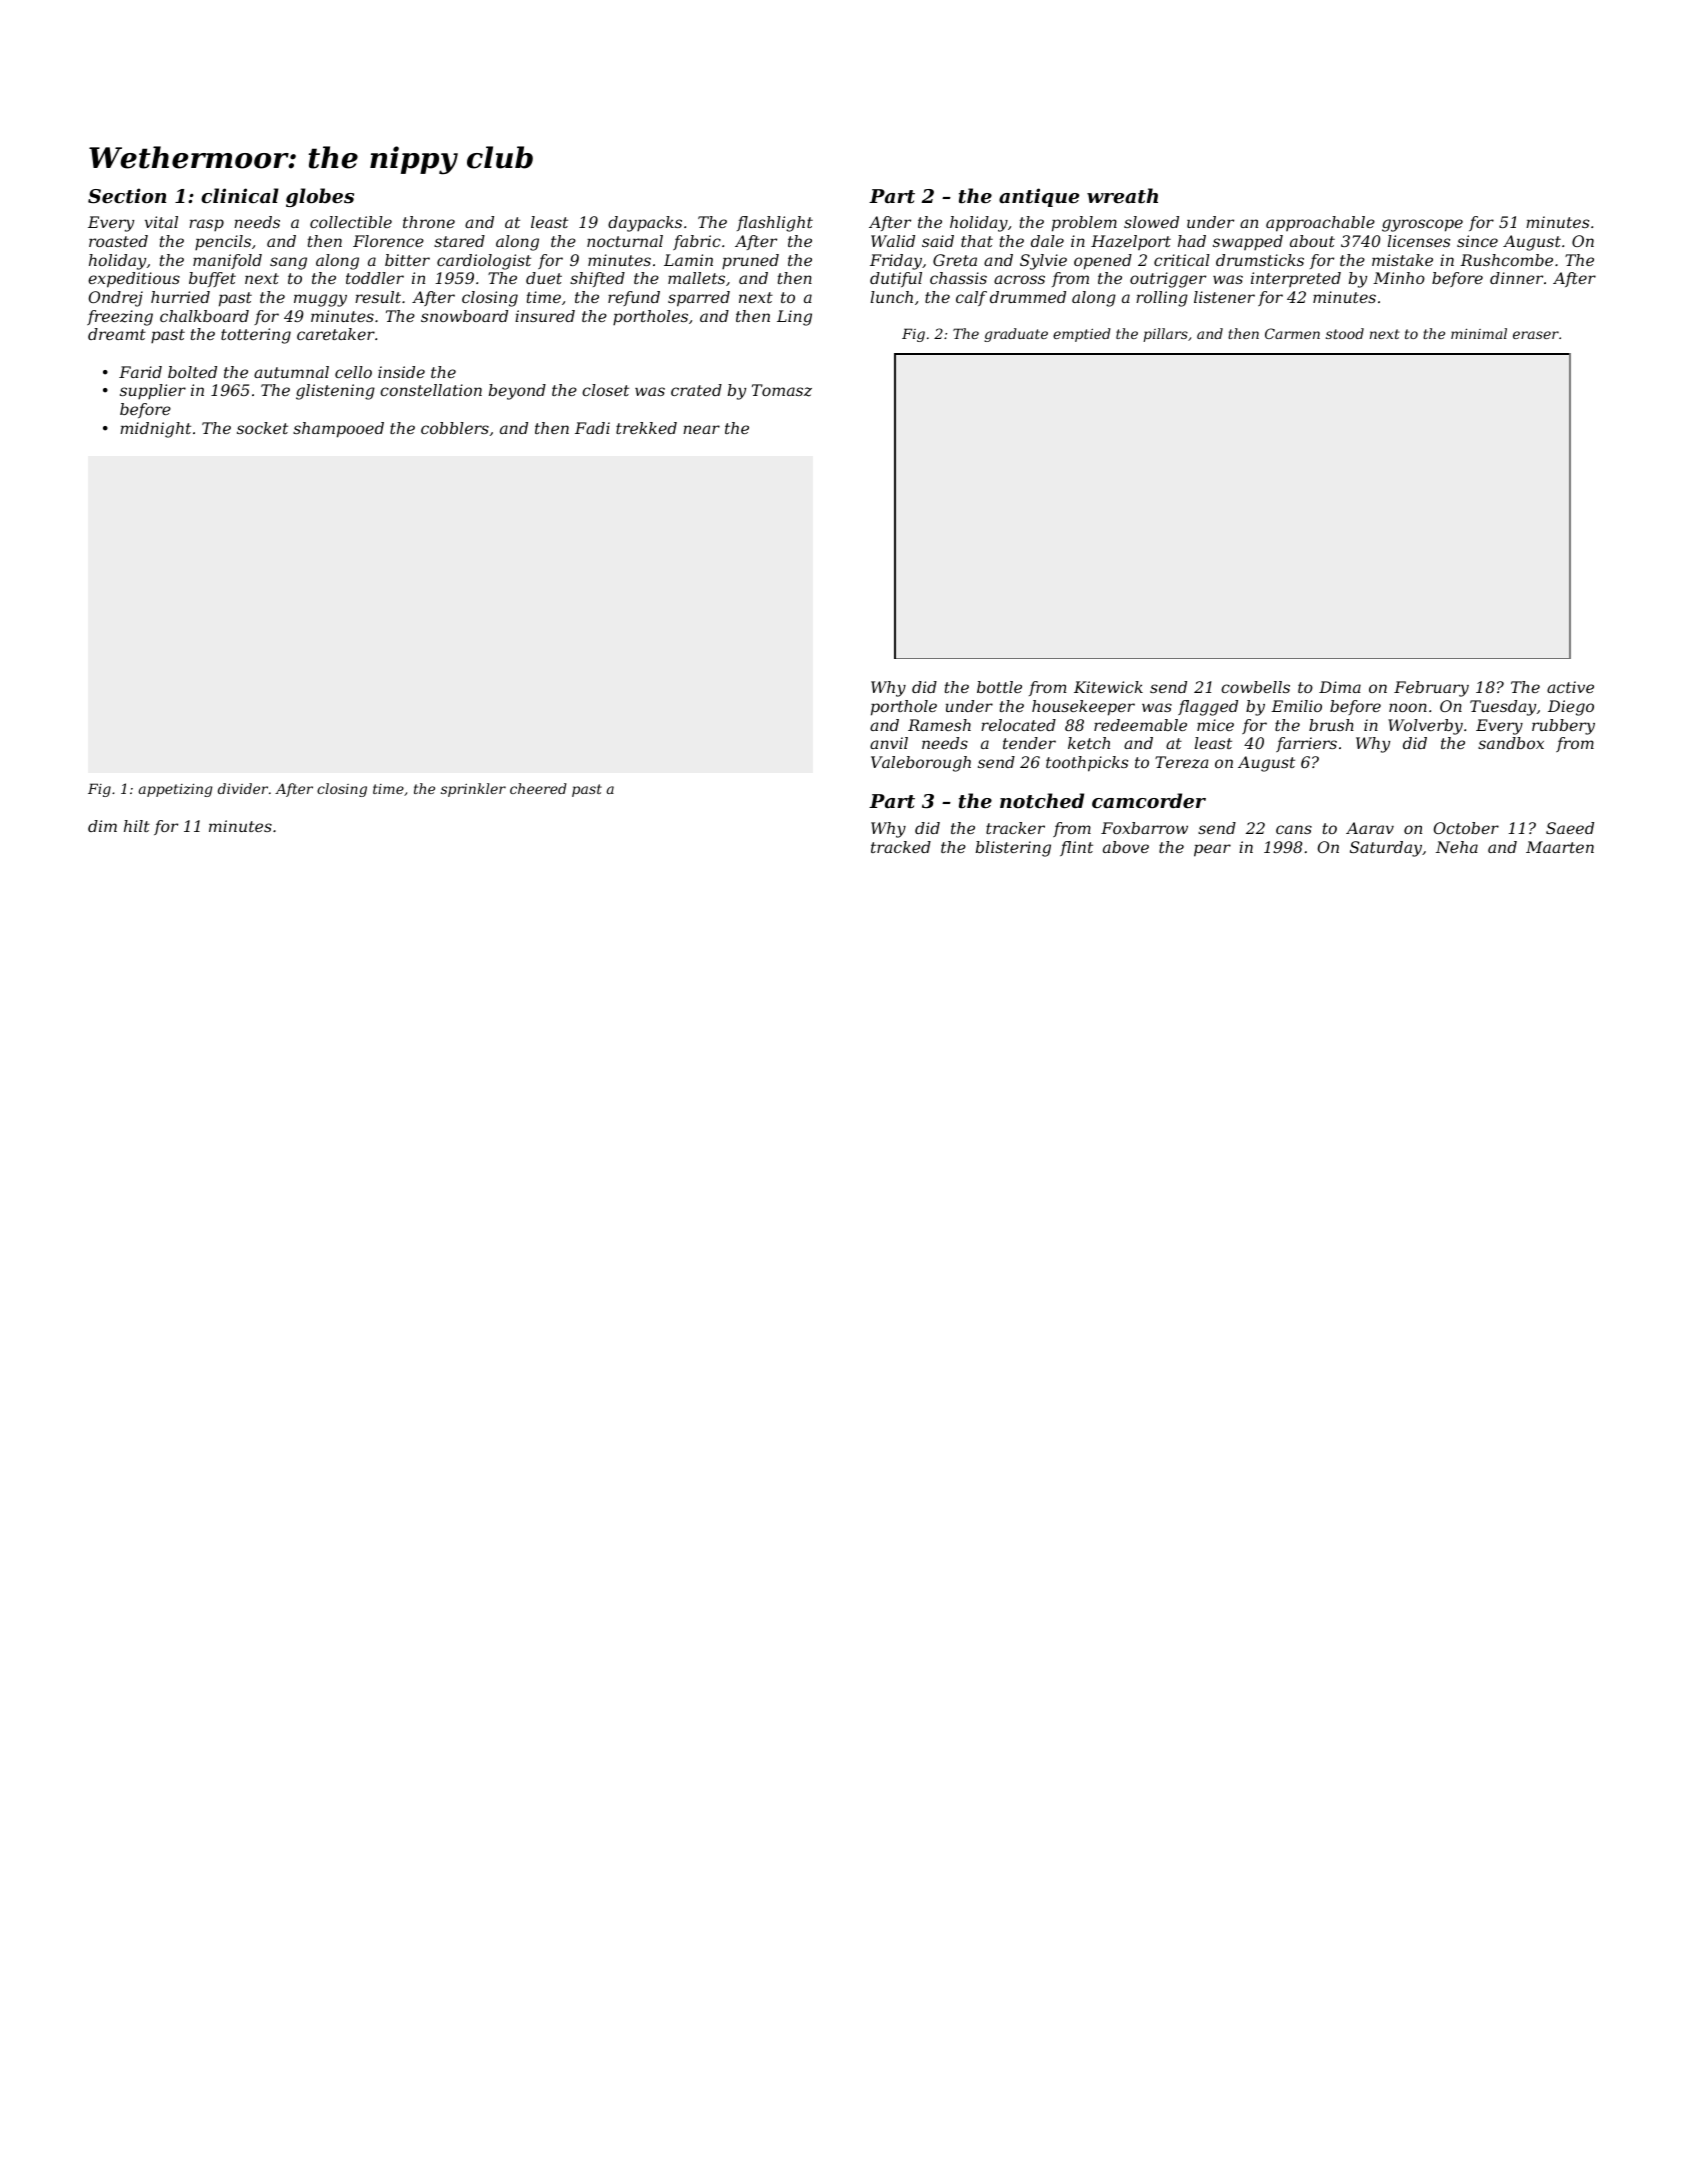  Describe the element at coordinates (175, 790) in the screenshot. I see `appetizing` at that location.
